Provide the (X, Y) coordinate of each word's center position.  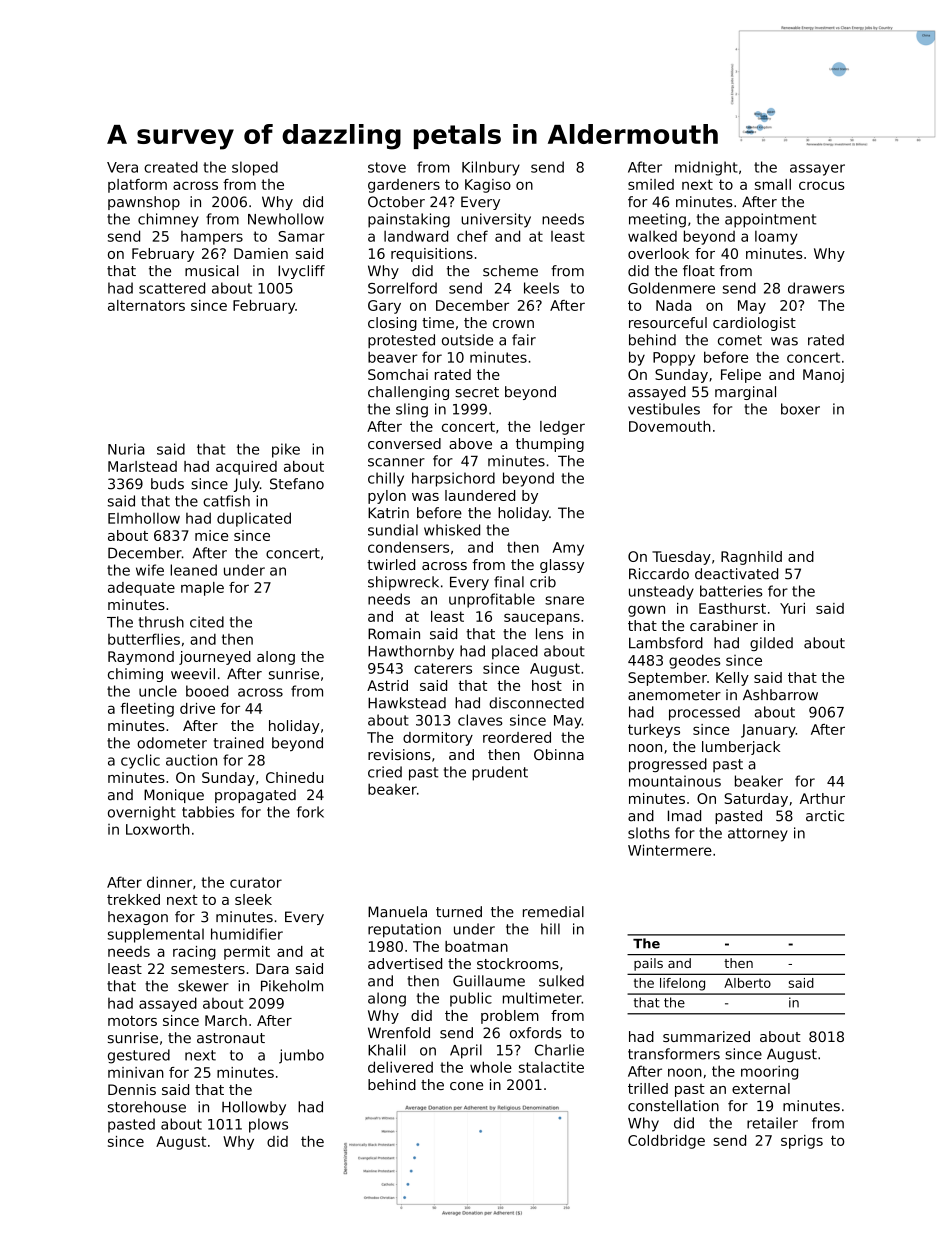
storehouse (147, 1107)
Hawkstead (407, 703)
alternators (146, 305)
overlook (658, 253)
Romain (394, 634)
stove (387, 167)
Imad (684, 816)
